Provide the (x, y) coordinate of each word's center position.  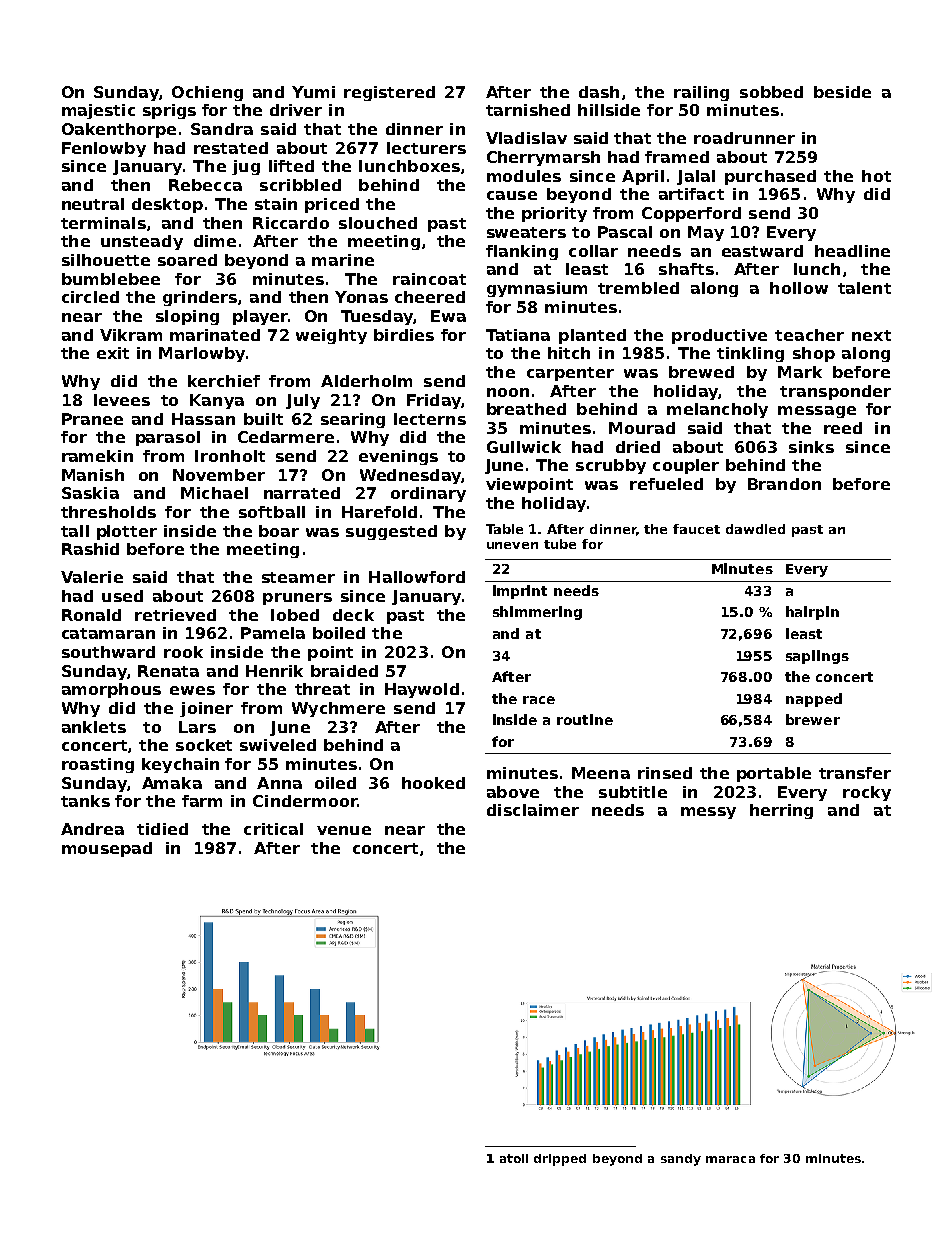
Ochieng (207, 93)
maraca (730, 1159)
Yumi (313, 92)
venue (344, 830)
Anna (279, 783)
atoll (514, 1158)
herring (781, 811)
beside (842, 92)
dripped (560, 1160)
